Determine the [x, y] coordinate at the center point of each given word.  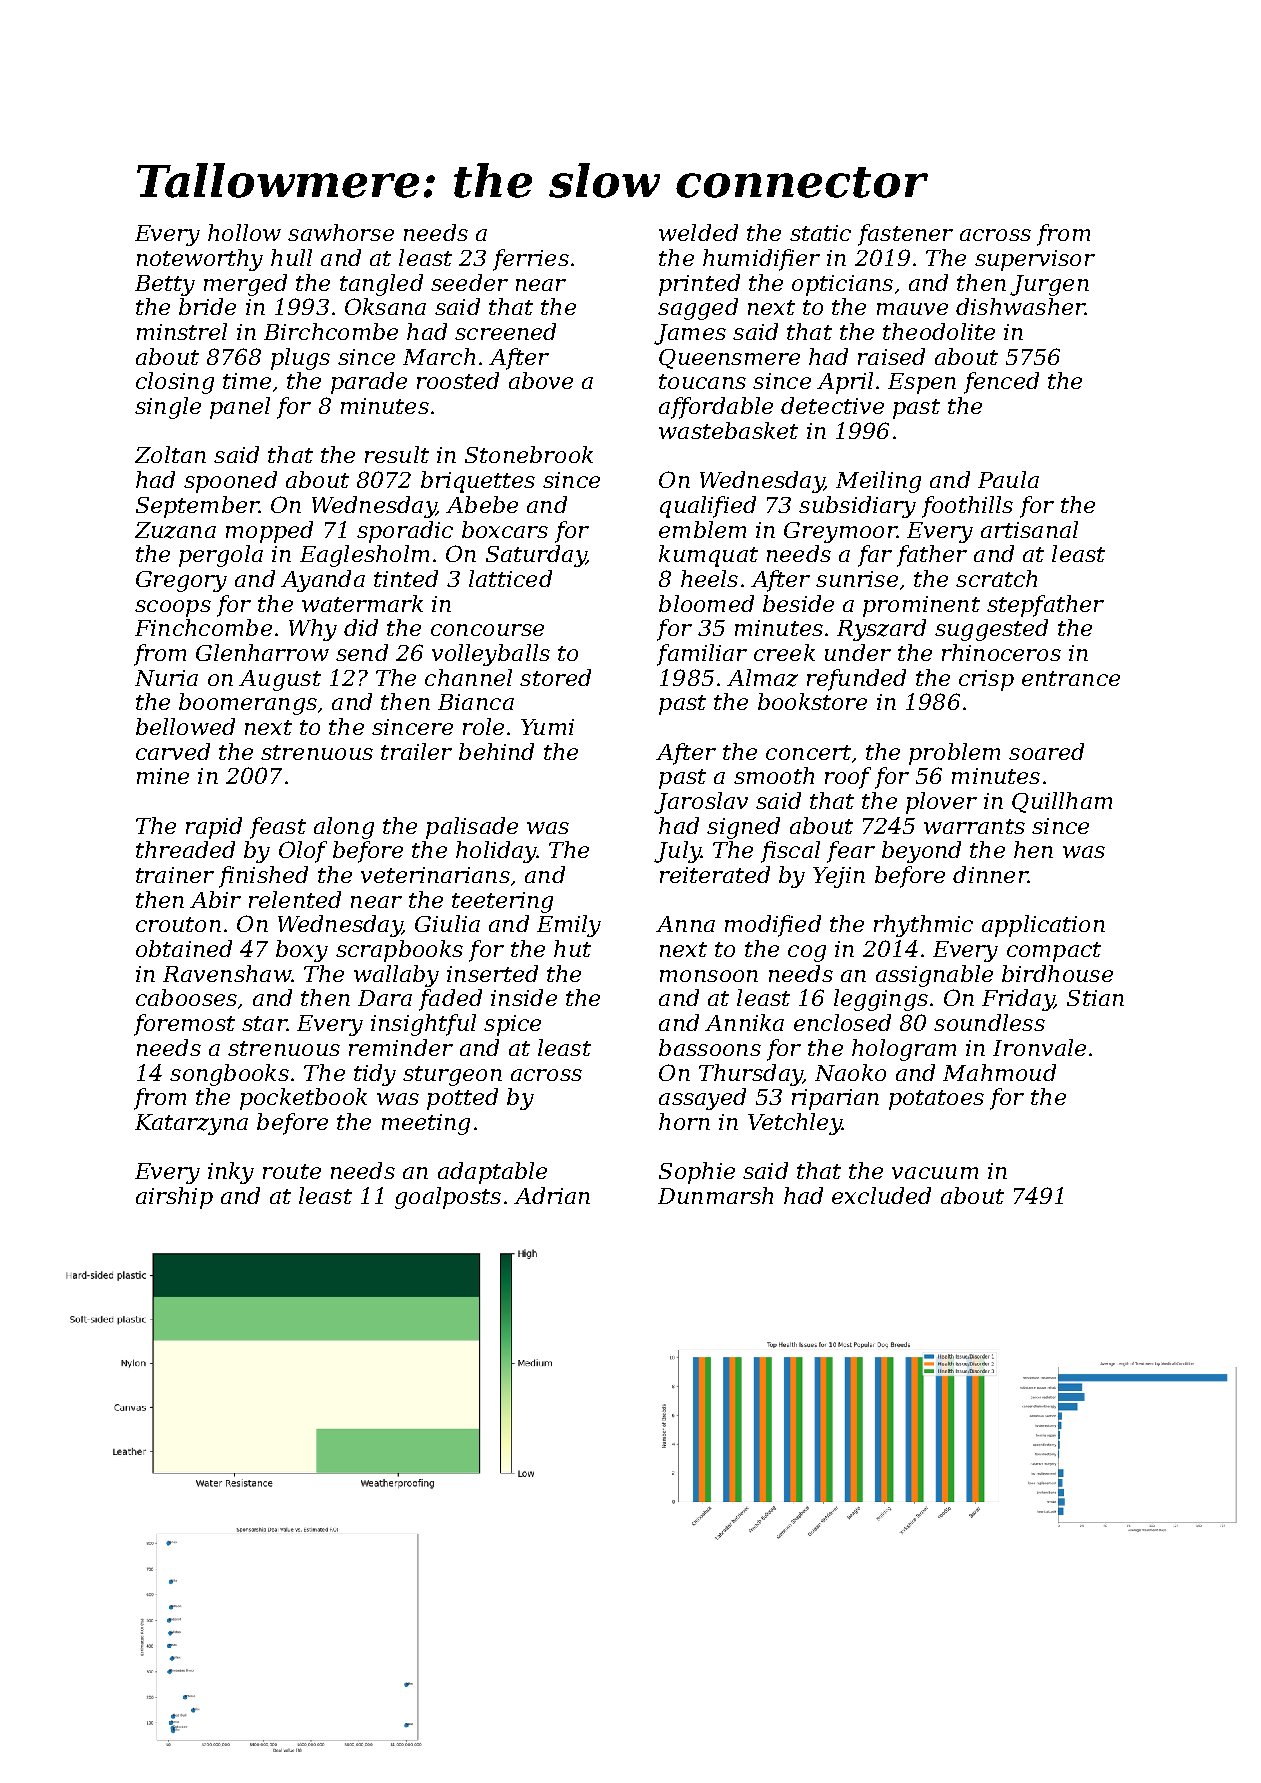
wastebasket [728, 430]
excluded [881, 1195]
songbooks [229, 1075]
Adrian [552, 1195]
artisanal [1029, 529]
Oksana [385, 306]
